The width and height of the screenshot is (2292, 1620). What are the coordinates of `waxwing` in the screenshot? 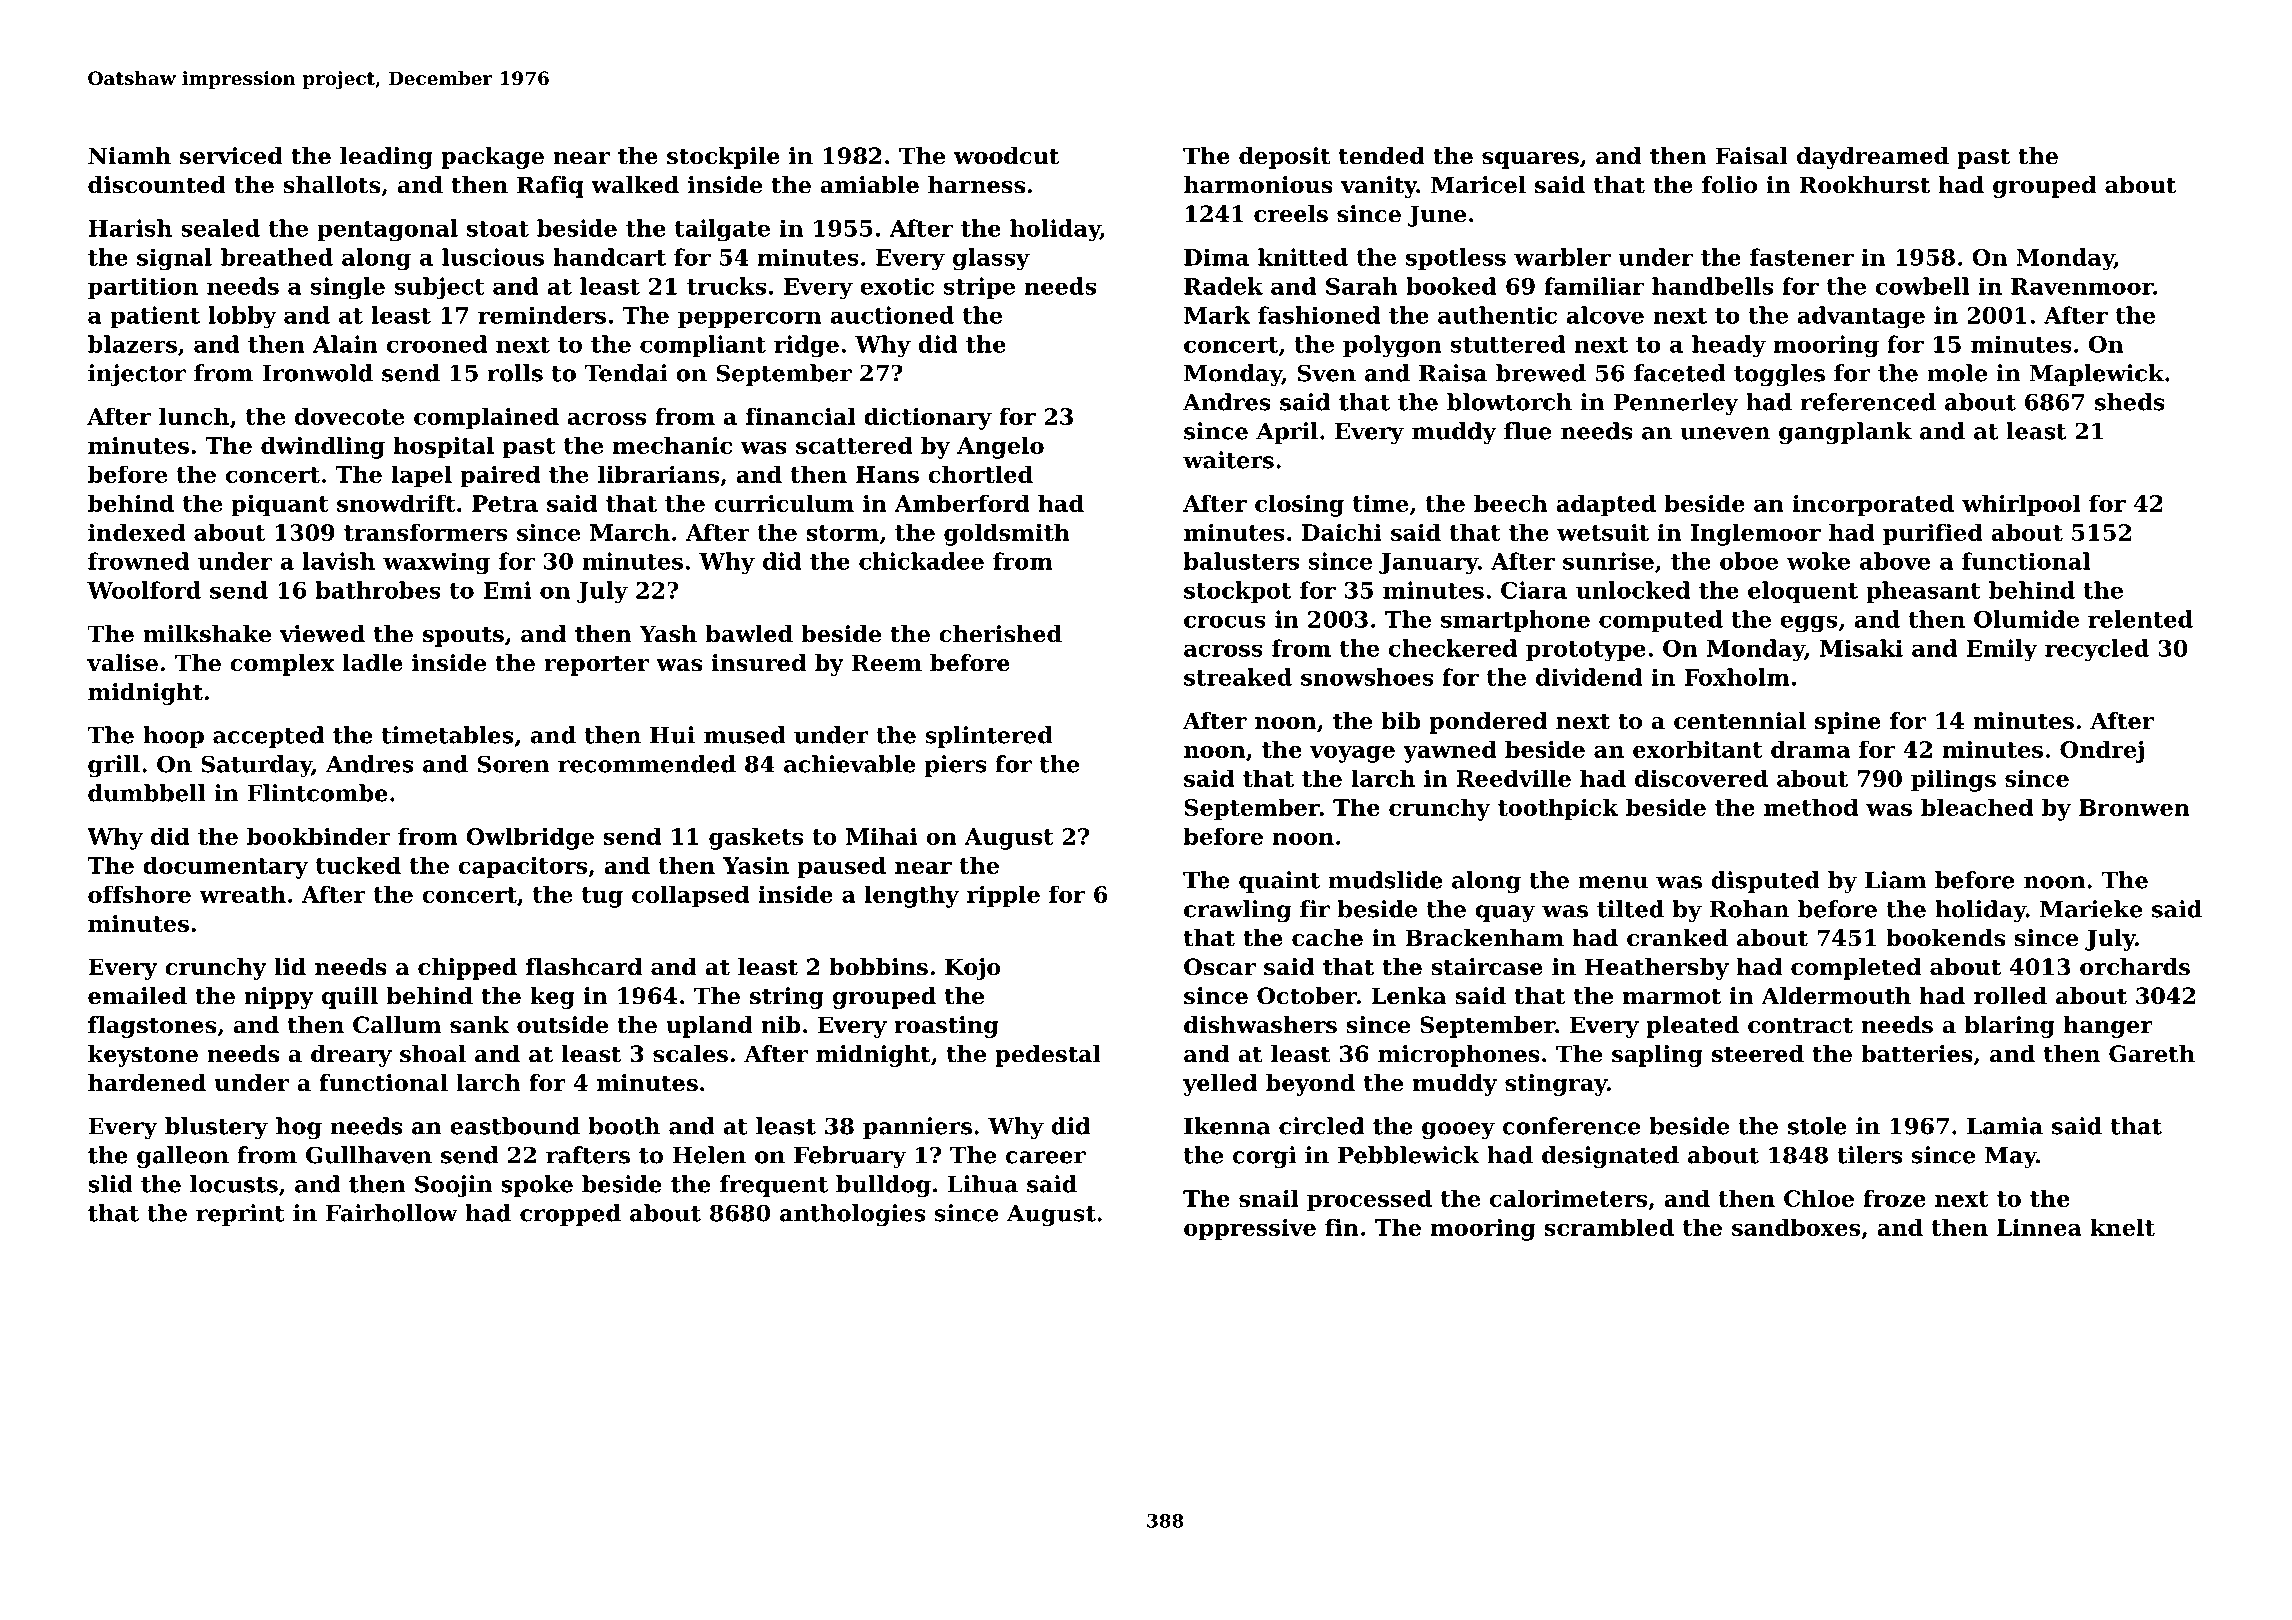 It's located at (436, 563).
